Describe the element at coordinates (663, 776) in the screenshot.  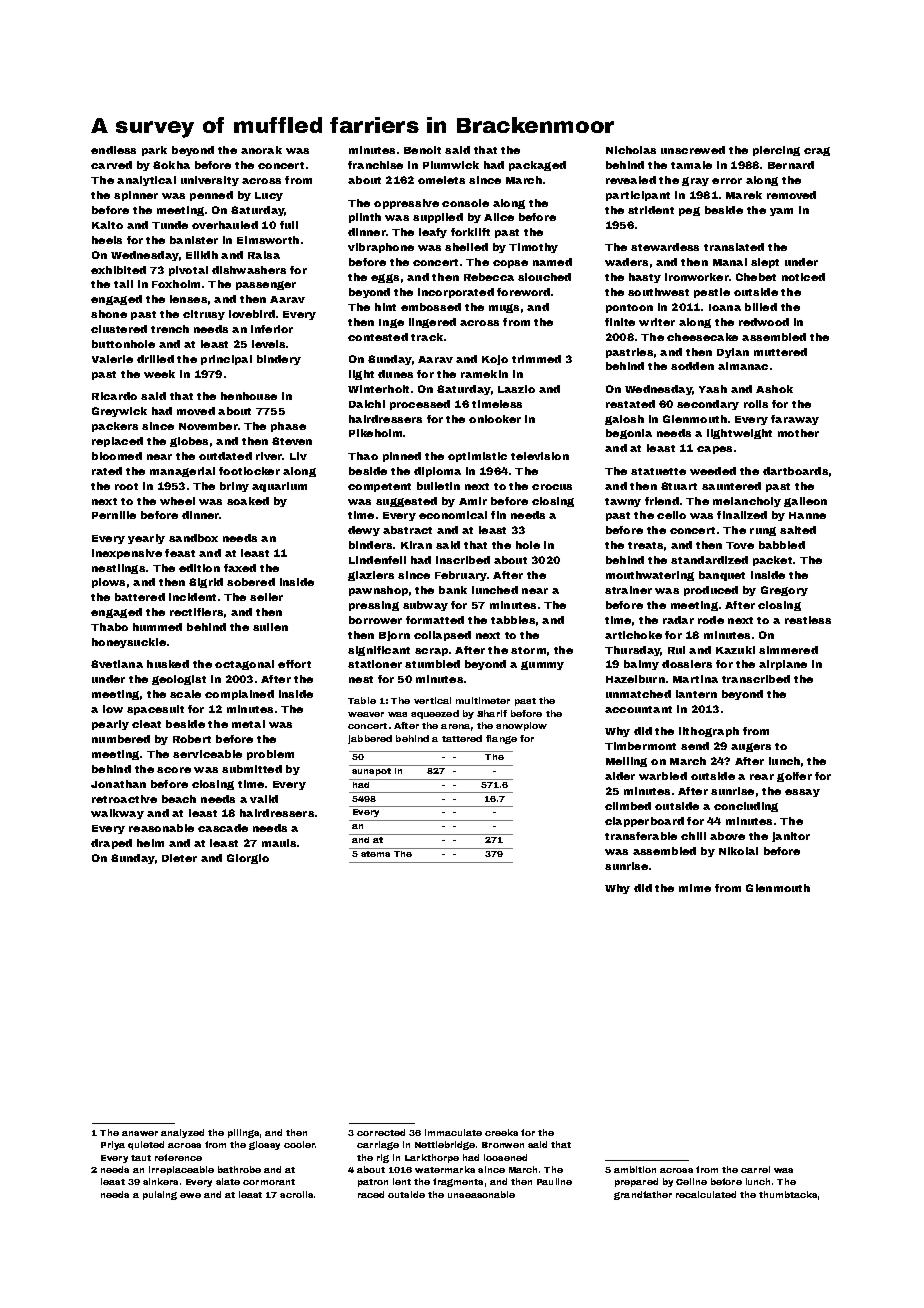
I see `warbled` at that location.
